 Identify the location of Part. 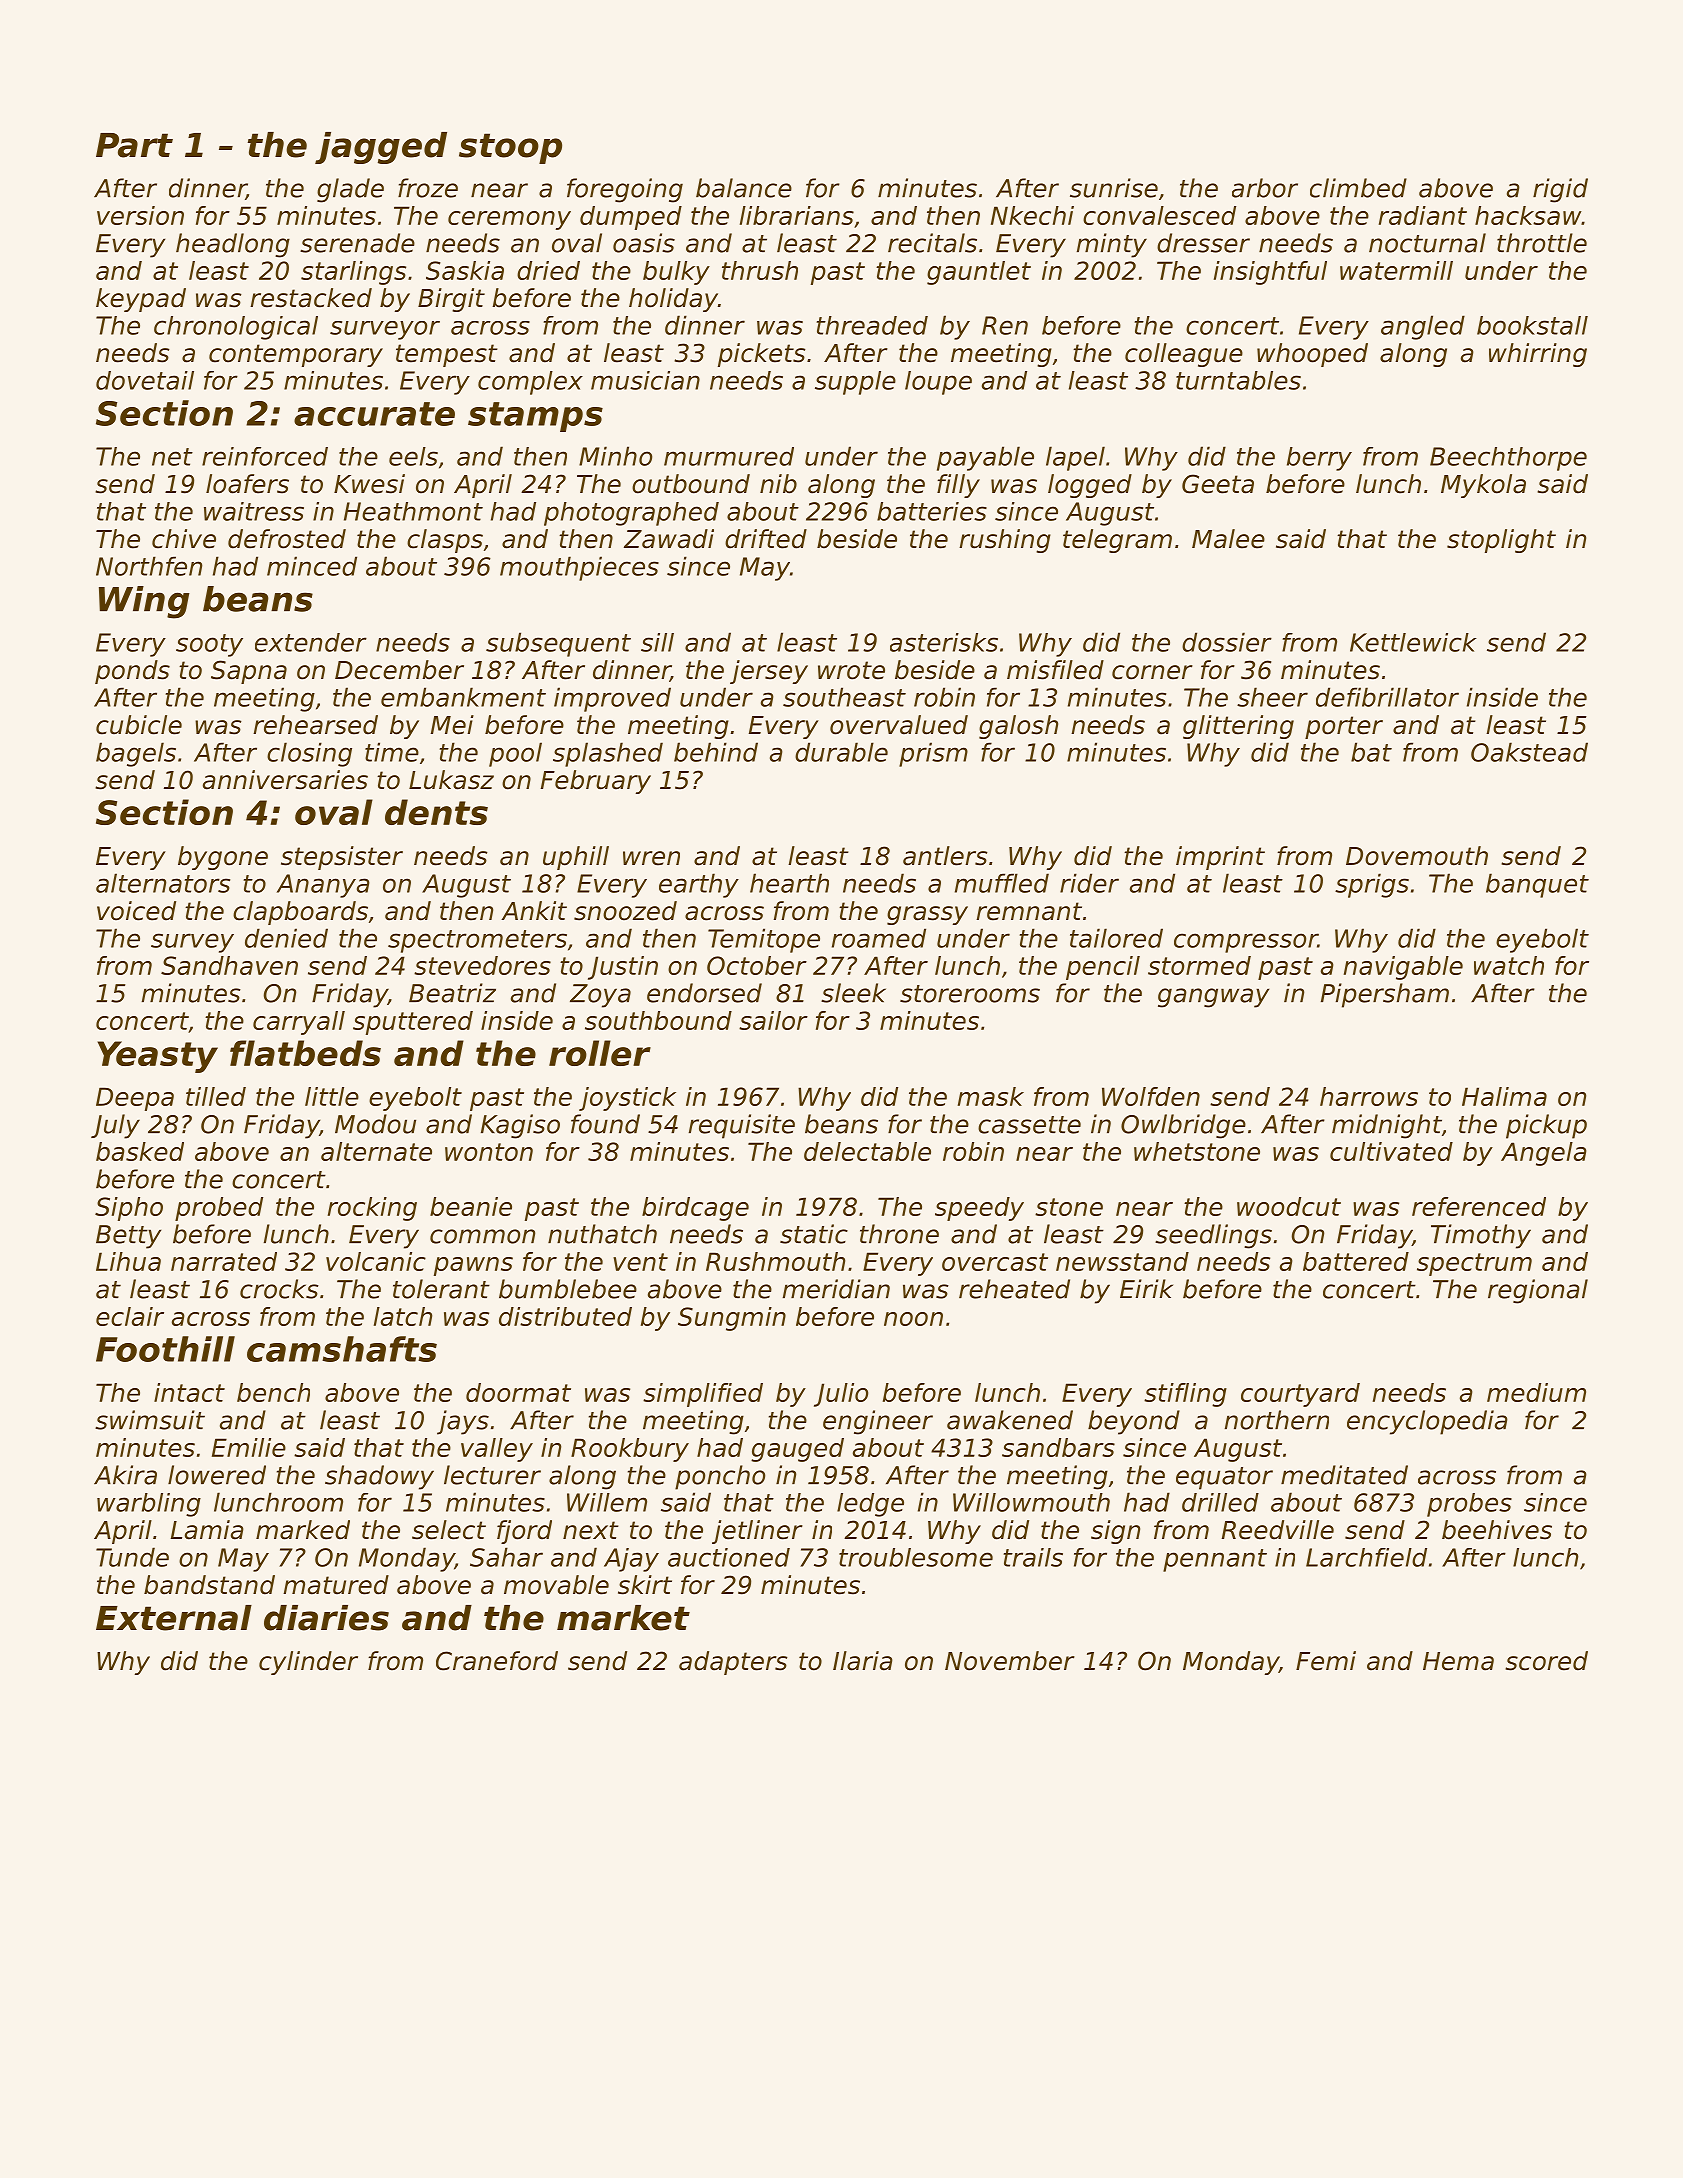
(134, 145).
